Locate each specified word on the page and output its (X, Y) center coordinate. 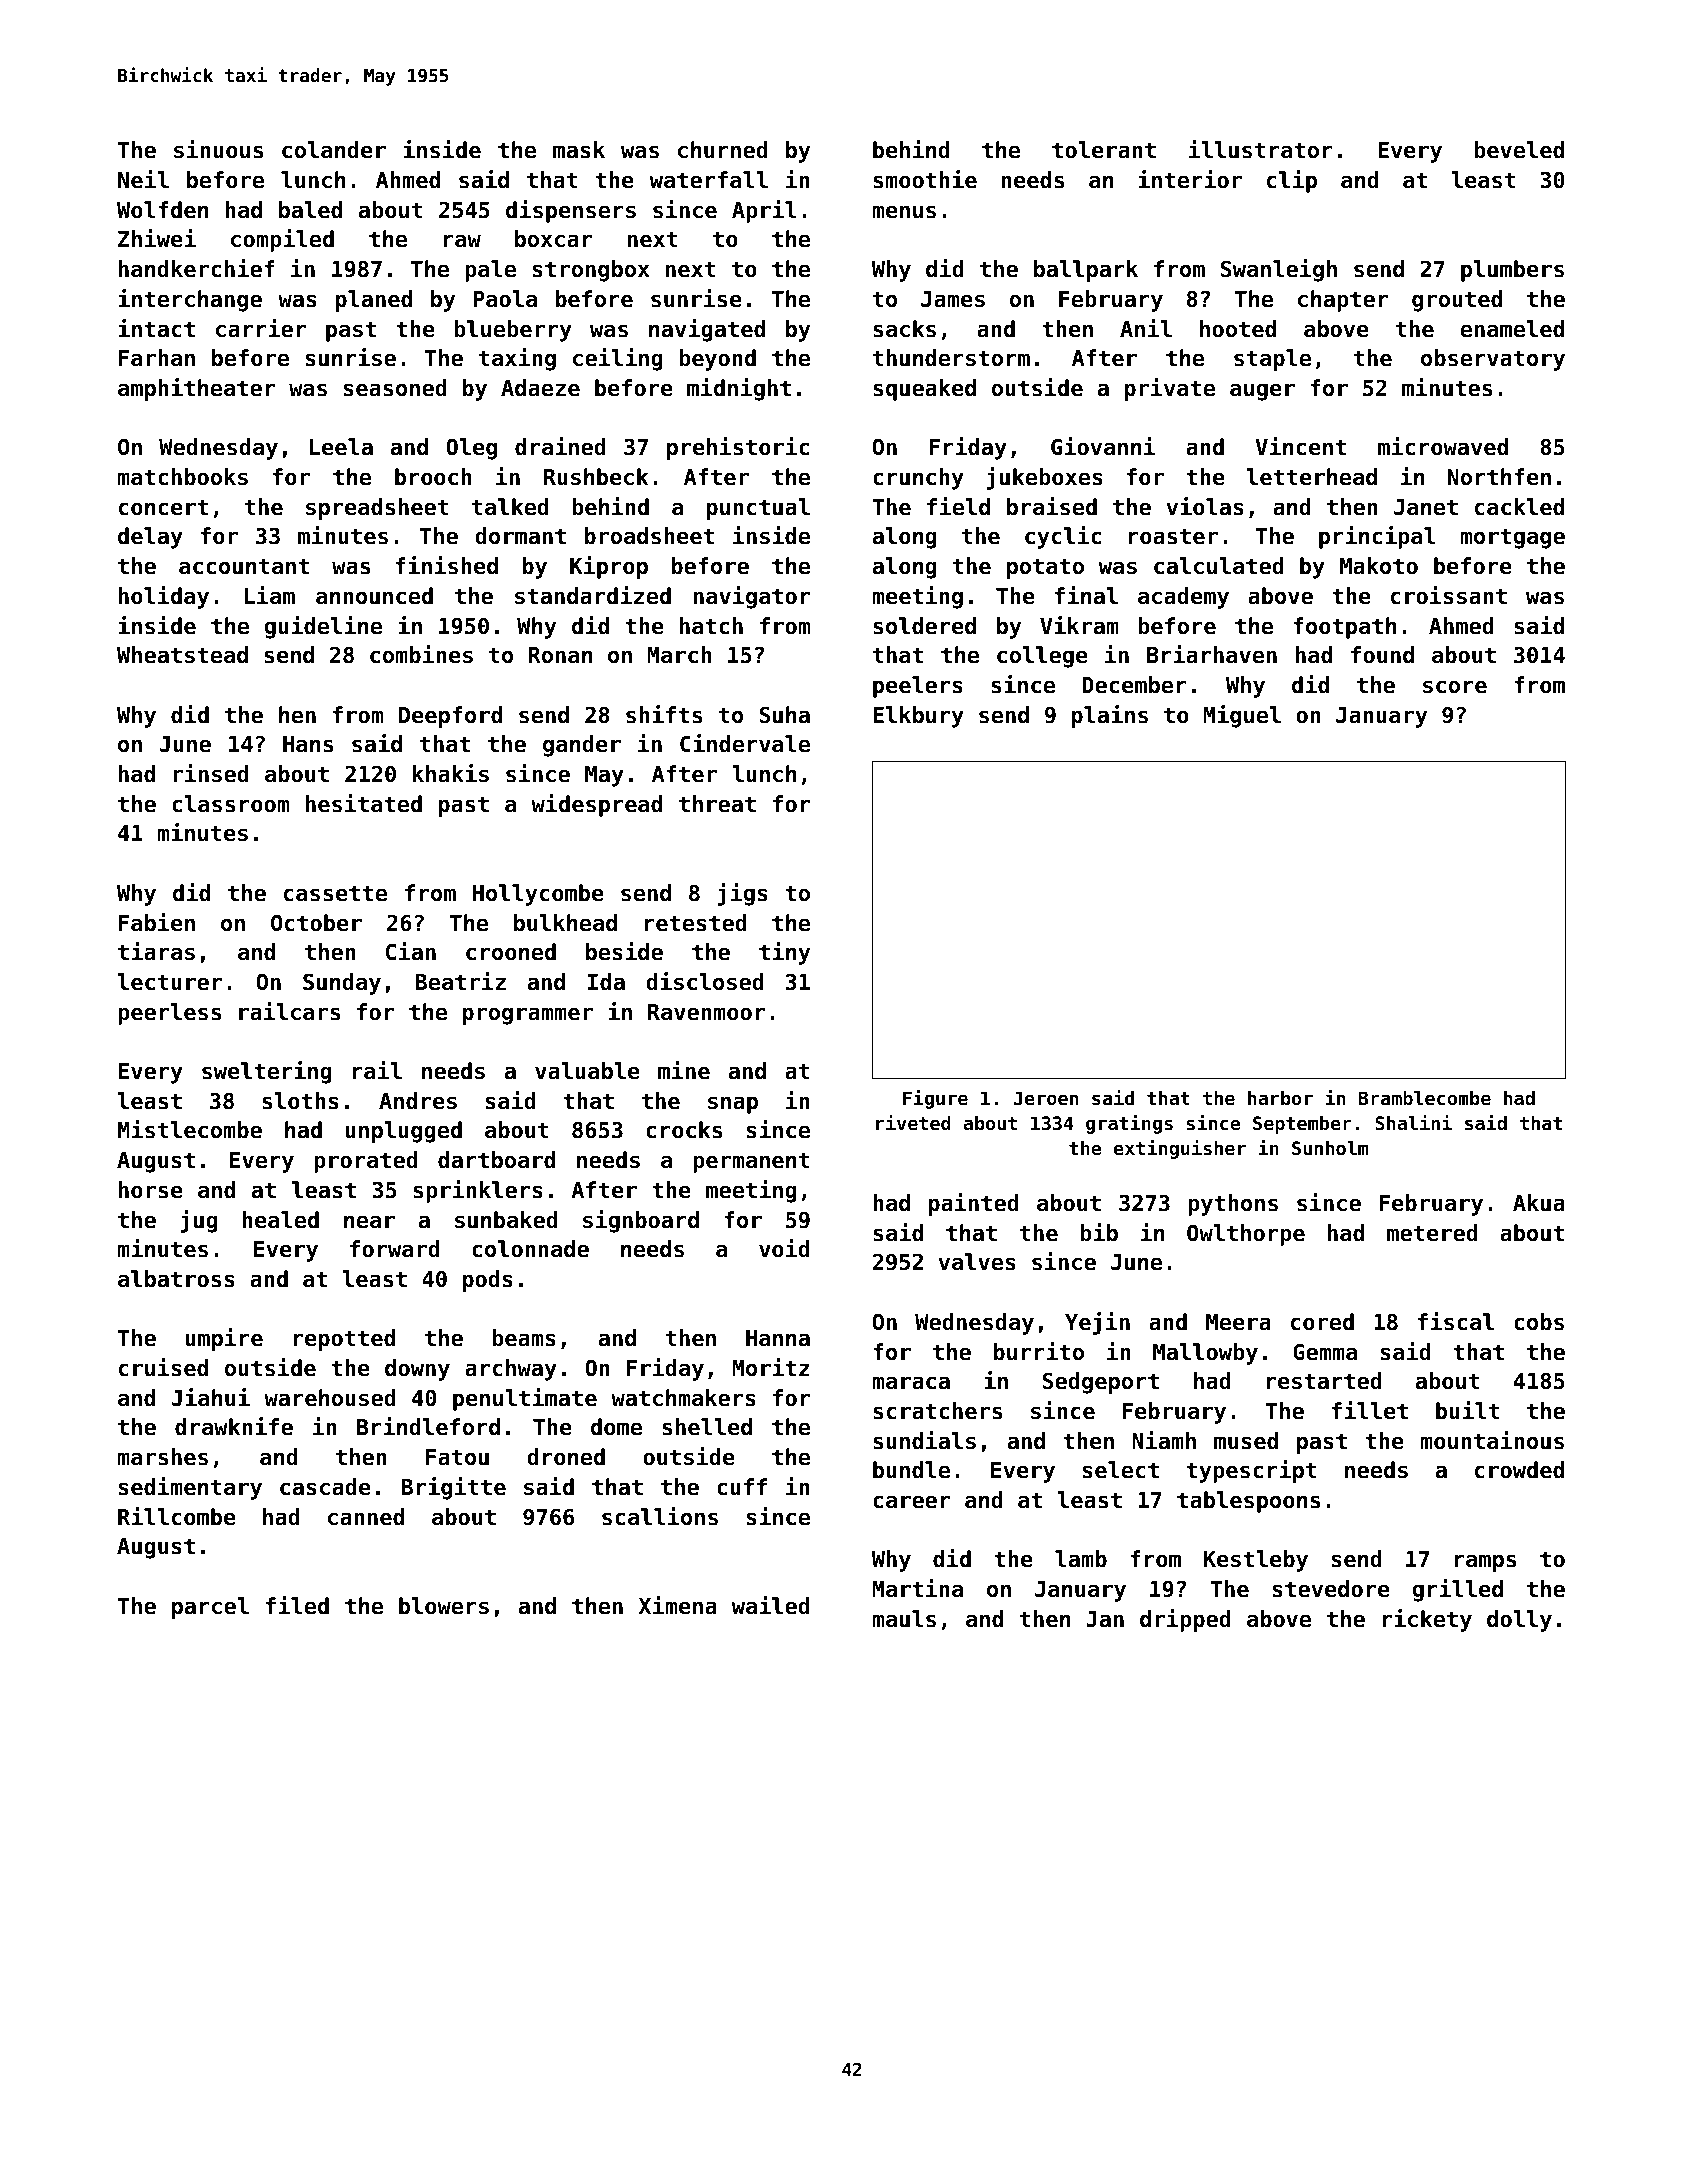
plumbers (1512, 271)
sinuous (218, 149)
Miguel (1242, 716)
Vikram (1079, 625)
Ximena (678, 1605)
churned (723, 150)
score (1455, 687)
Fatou (457, 1457)
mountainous (1492, 1440)
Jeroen (1046, 1098)
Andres (418, 1101)
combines (421, 654)
